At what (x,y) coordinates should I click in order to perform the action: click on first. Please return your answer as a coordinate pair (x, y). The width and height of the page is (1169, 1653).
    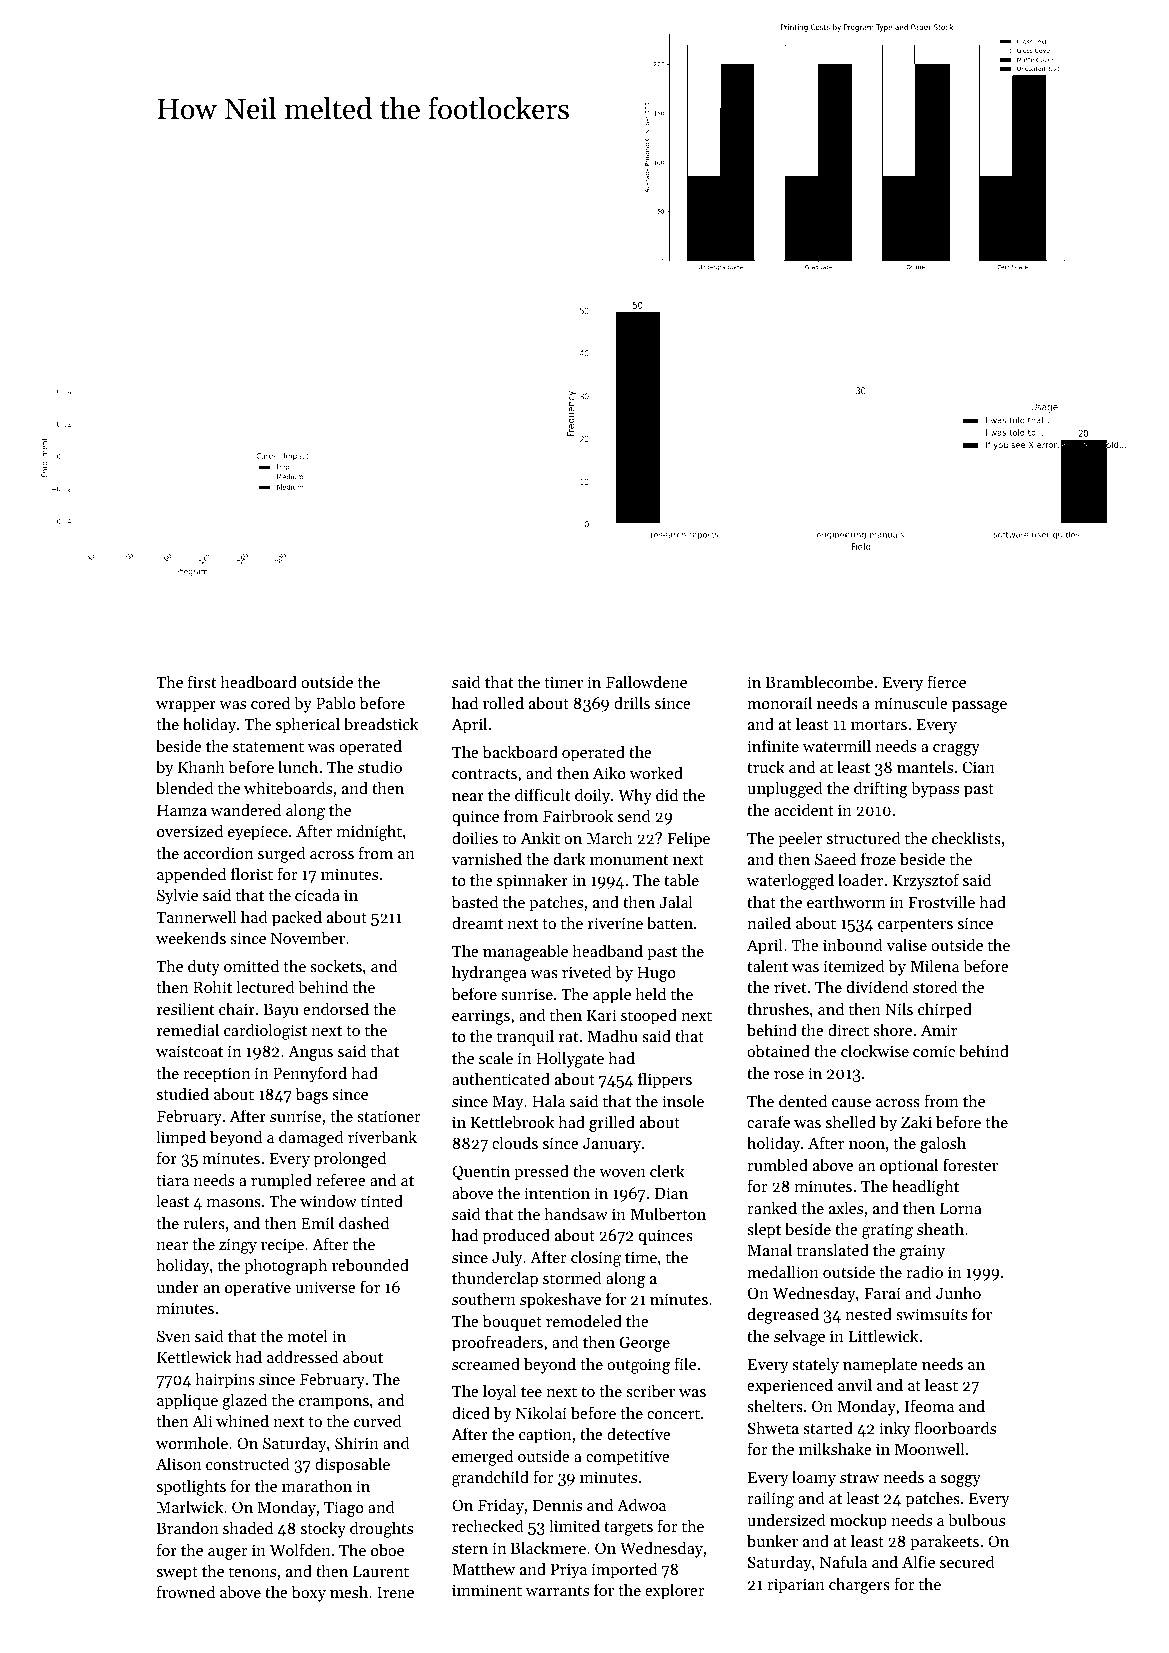
    Looking at the image, I should click on (202, 681).
